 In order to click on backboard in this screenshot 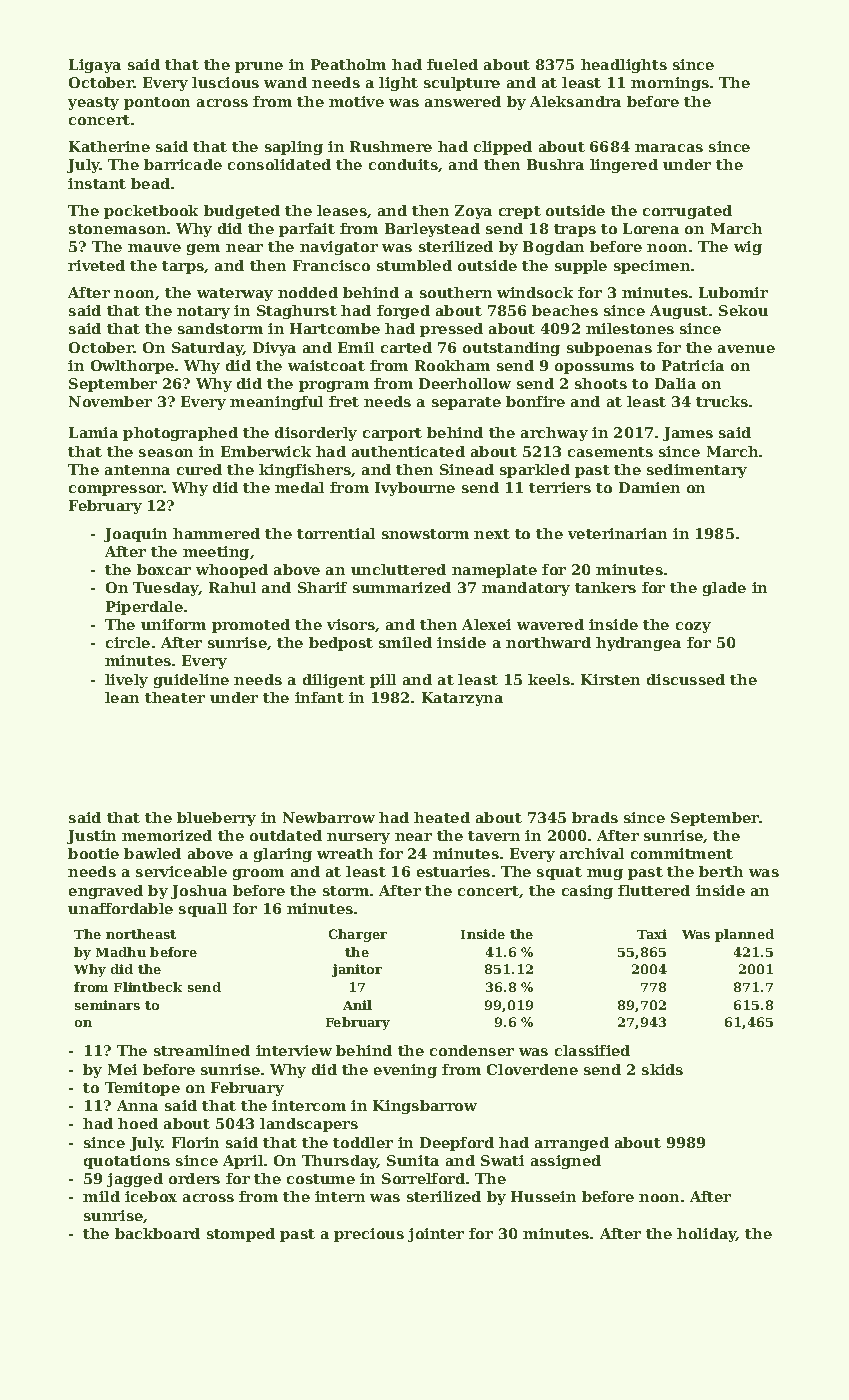, I will do `click(157, 1233)`.
